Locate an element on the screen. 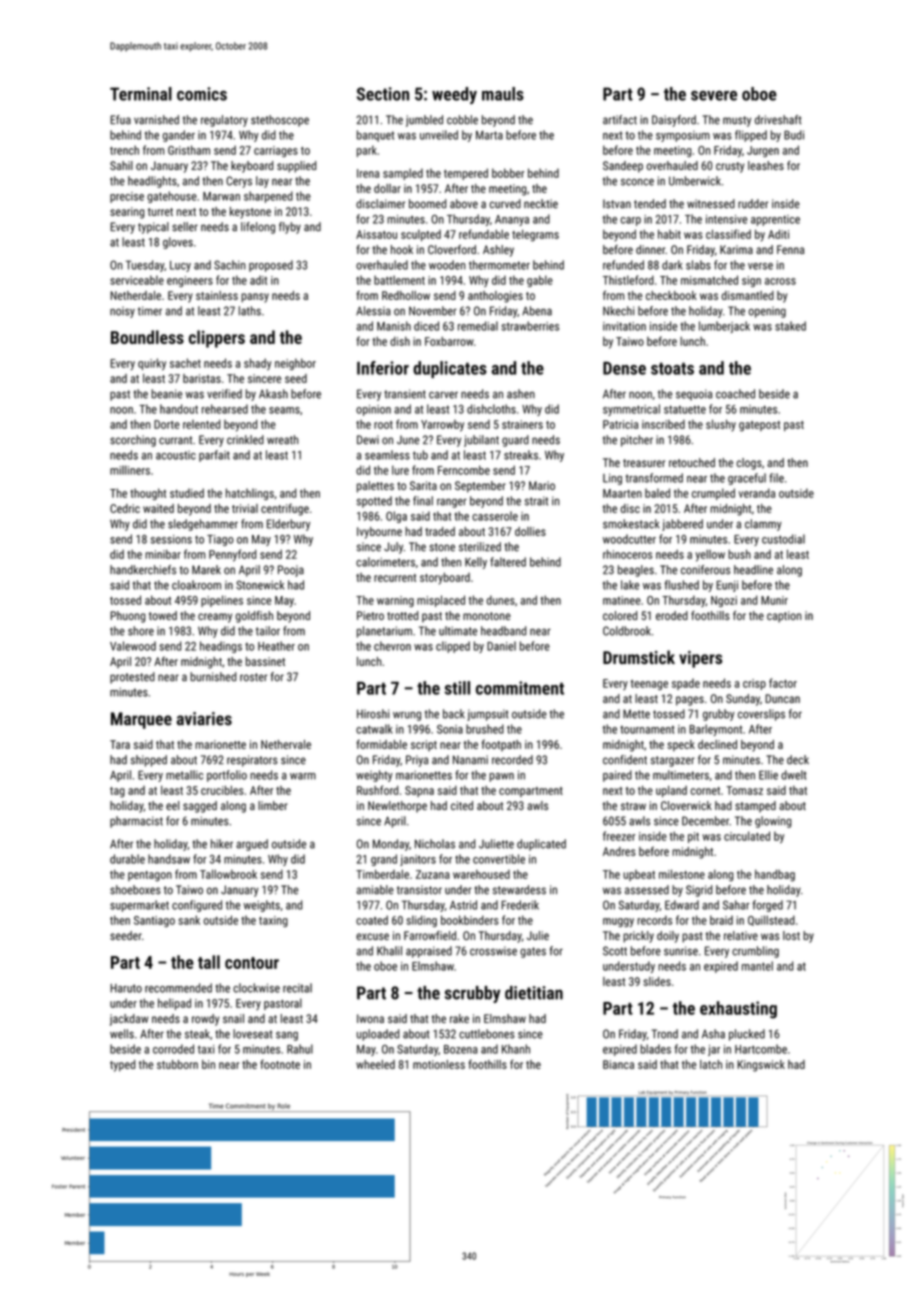  recommended is located at coordinates (178, 988).
